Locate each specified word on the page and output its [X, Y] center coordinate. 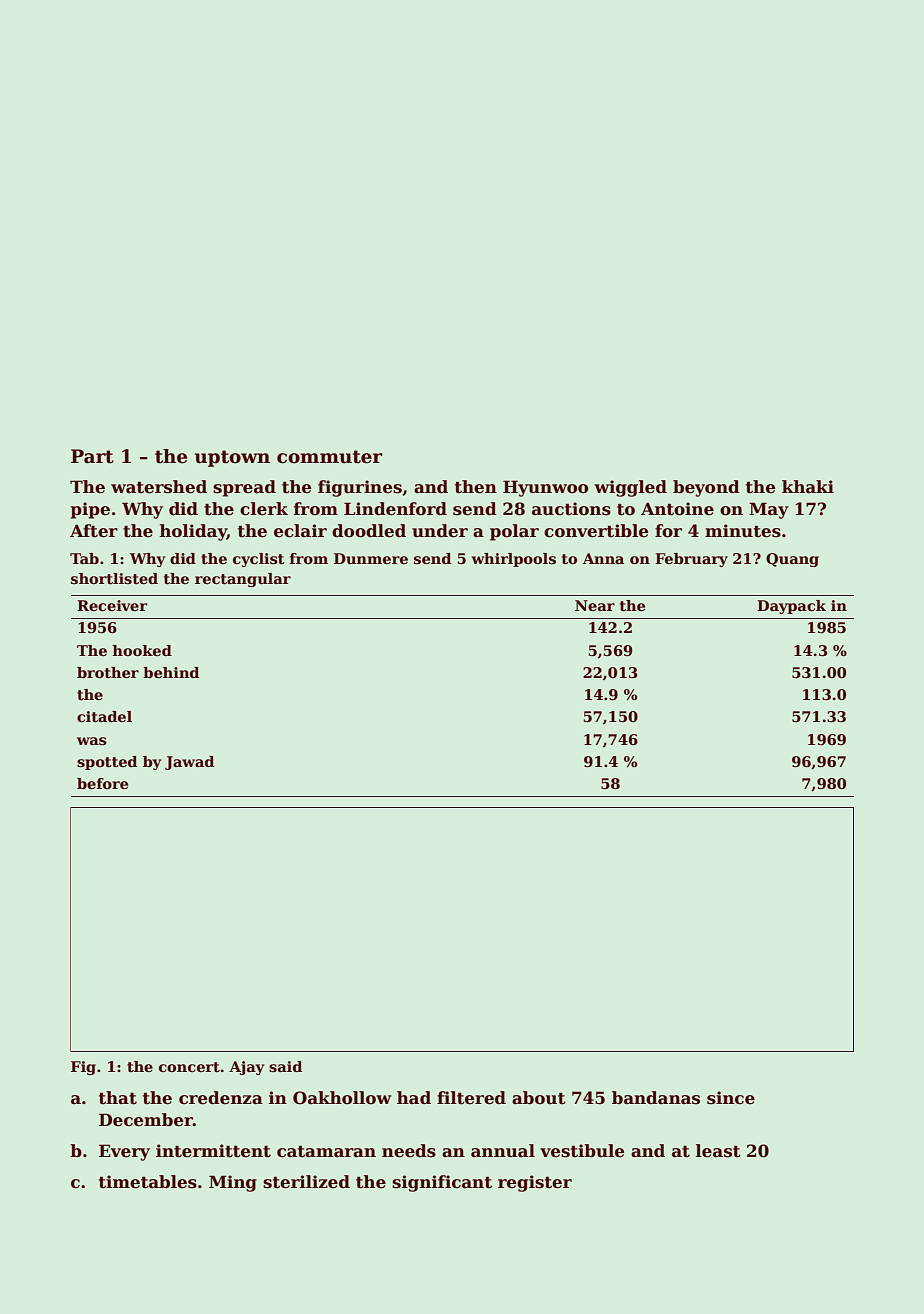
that [118, 1098]
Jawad [189, 763]
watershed [159, 487]
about [539, 1098]
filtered [471, 1098]
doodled [369, 531]
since [731, 1098]
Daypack [791, 607]
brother [108, 672]
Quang [792, 560]
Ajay [246, 1068]
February [691, 560]
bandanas [656, 1098]
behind [171, 672]
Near [595, 605]
